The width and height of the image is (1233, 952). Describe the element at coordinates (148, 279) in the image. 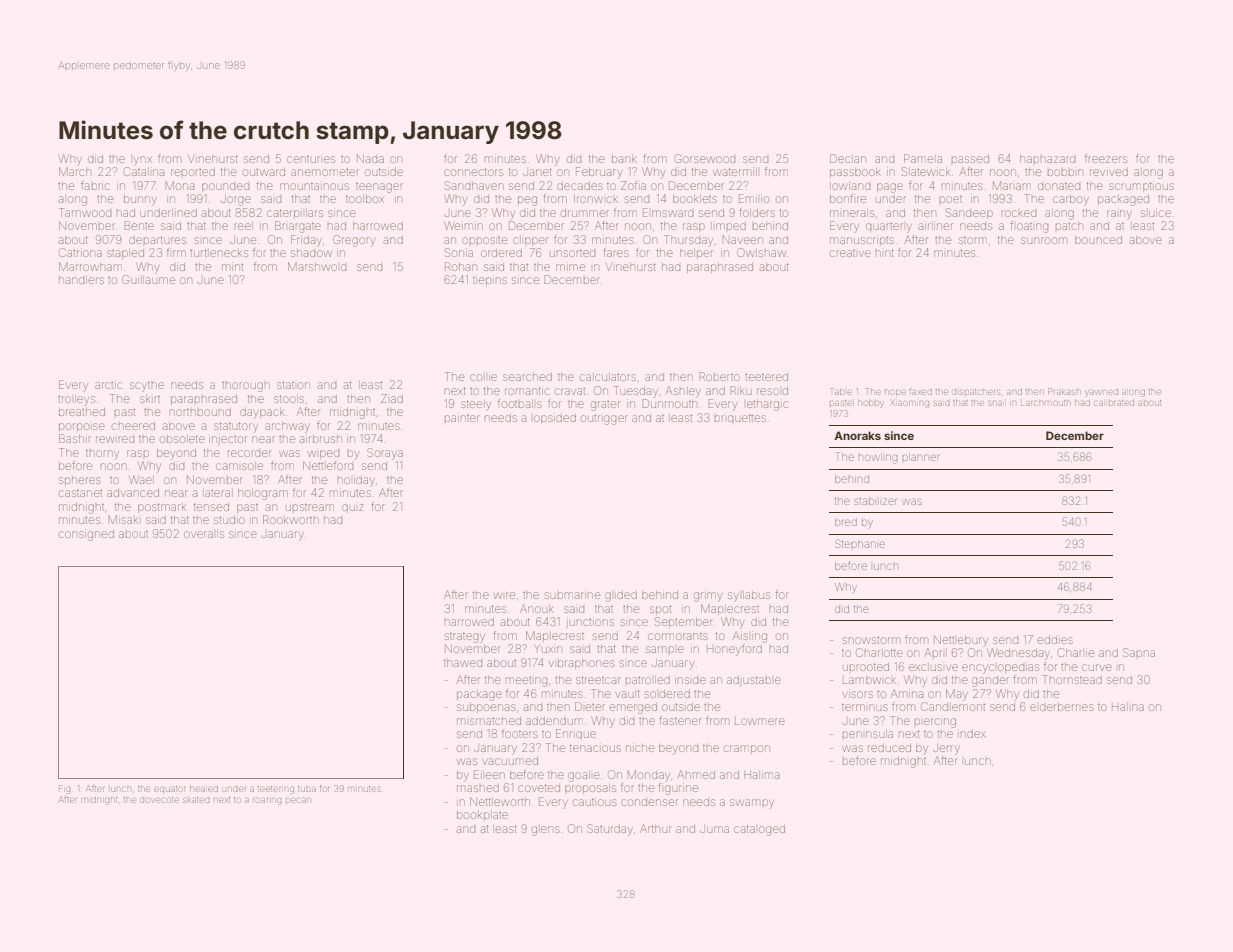

I see `Guillaume` at that location.
